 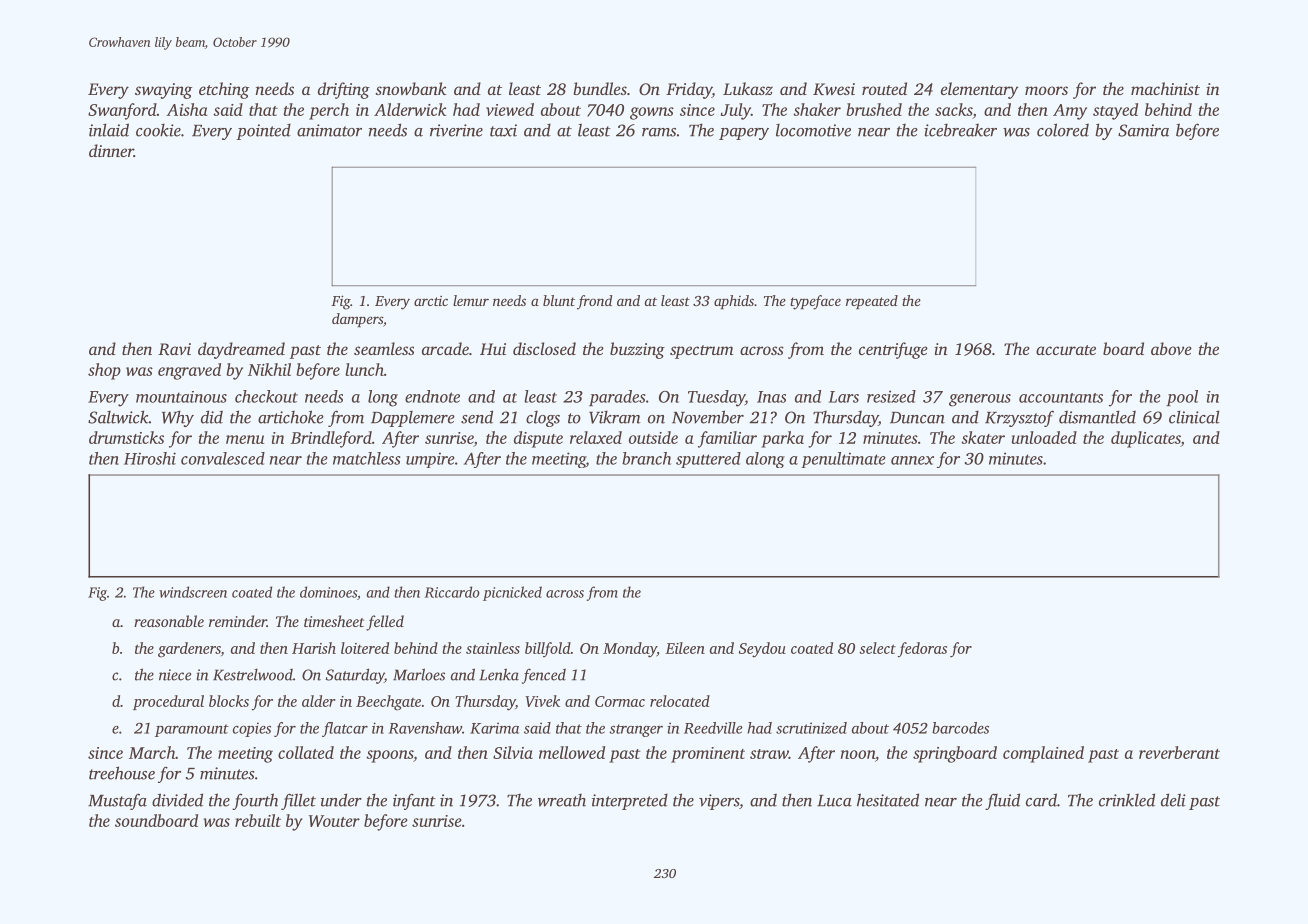 What do you see at coordinates (922, 650) in the image?
I see `fedoras` at bounding box center [922, 650].
